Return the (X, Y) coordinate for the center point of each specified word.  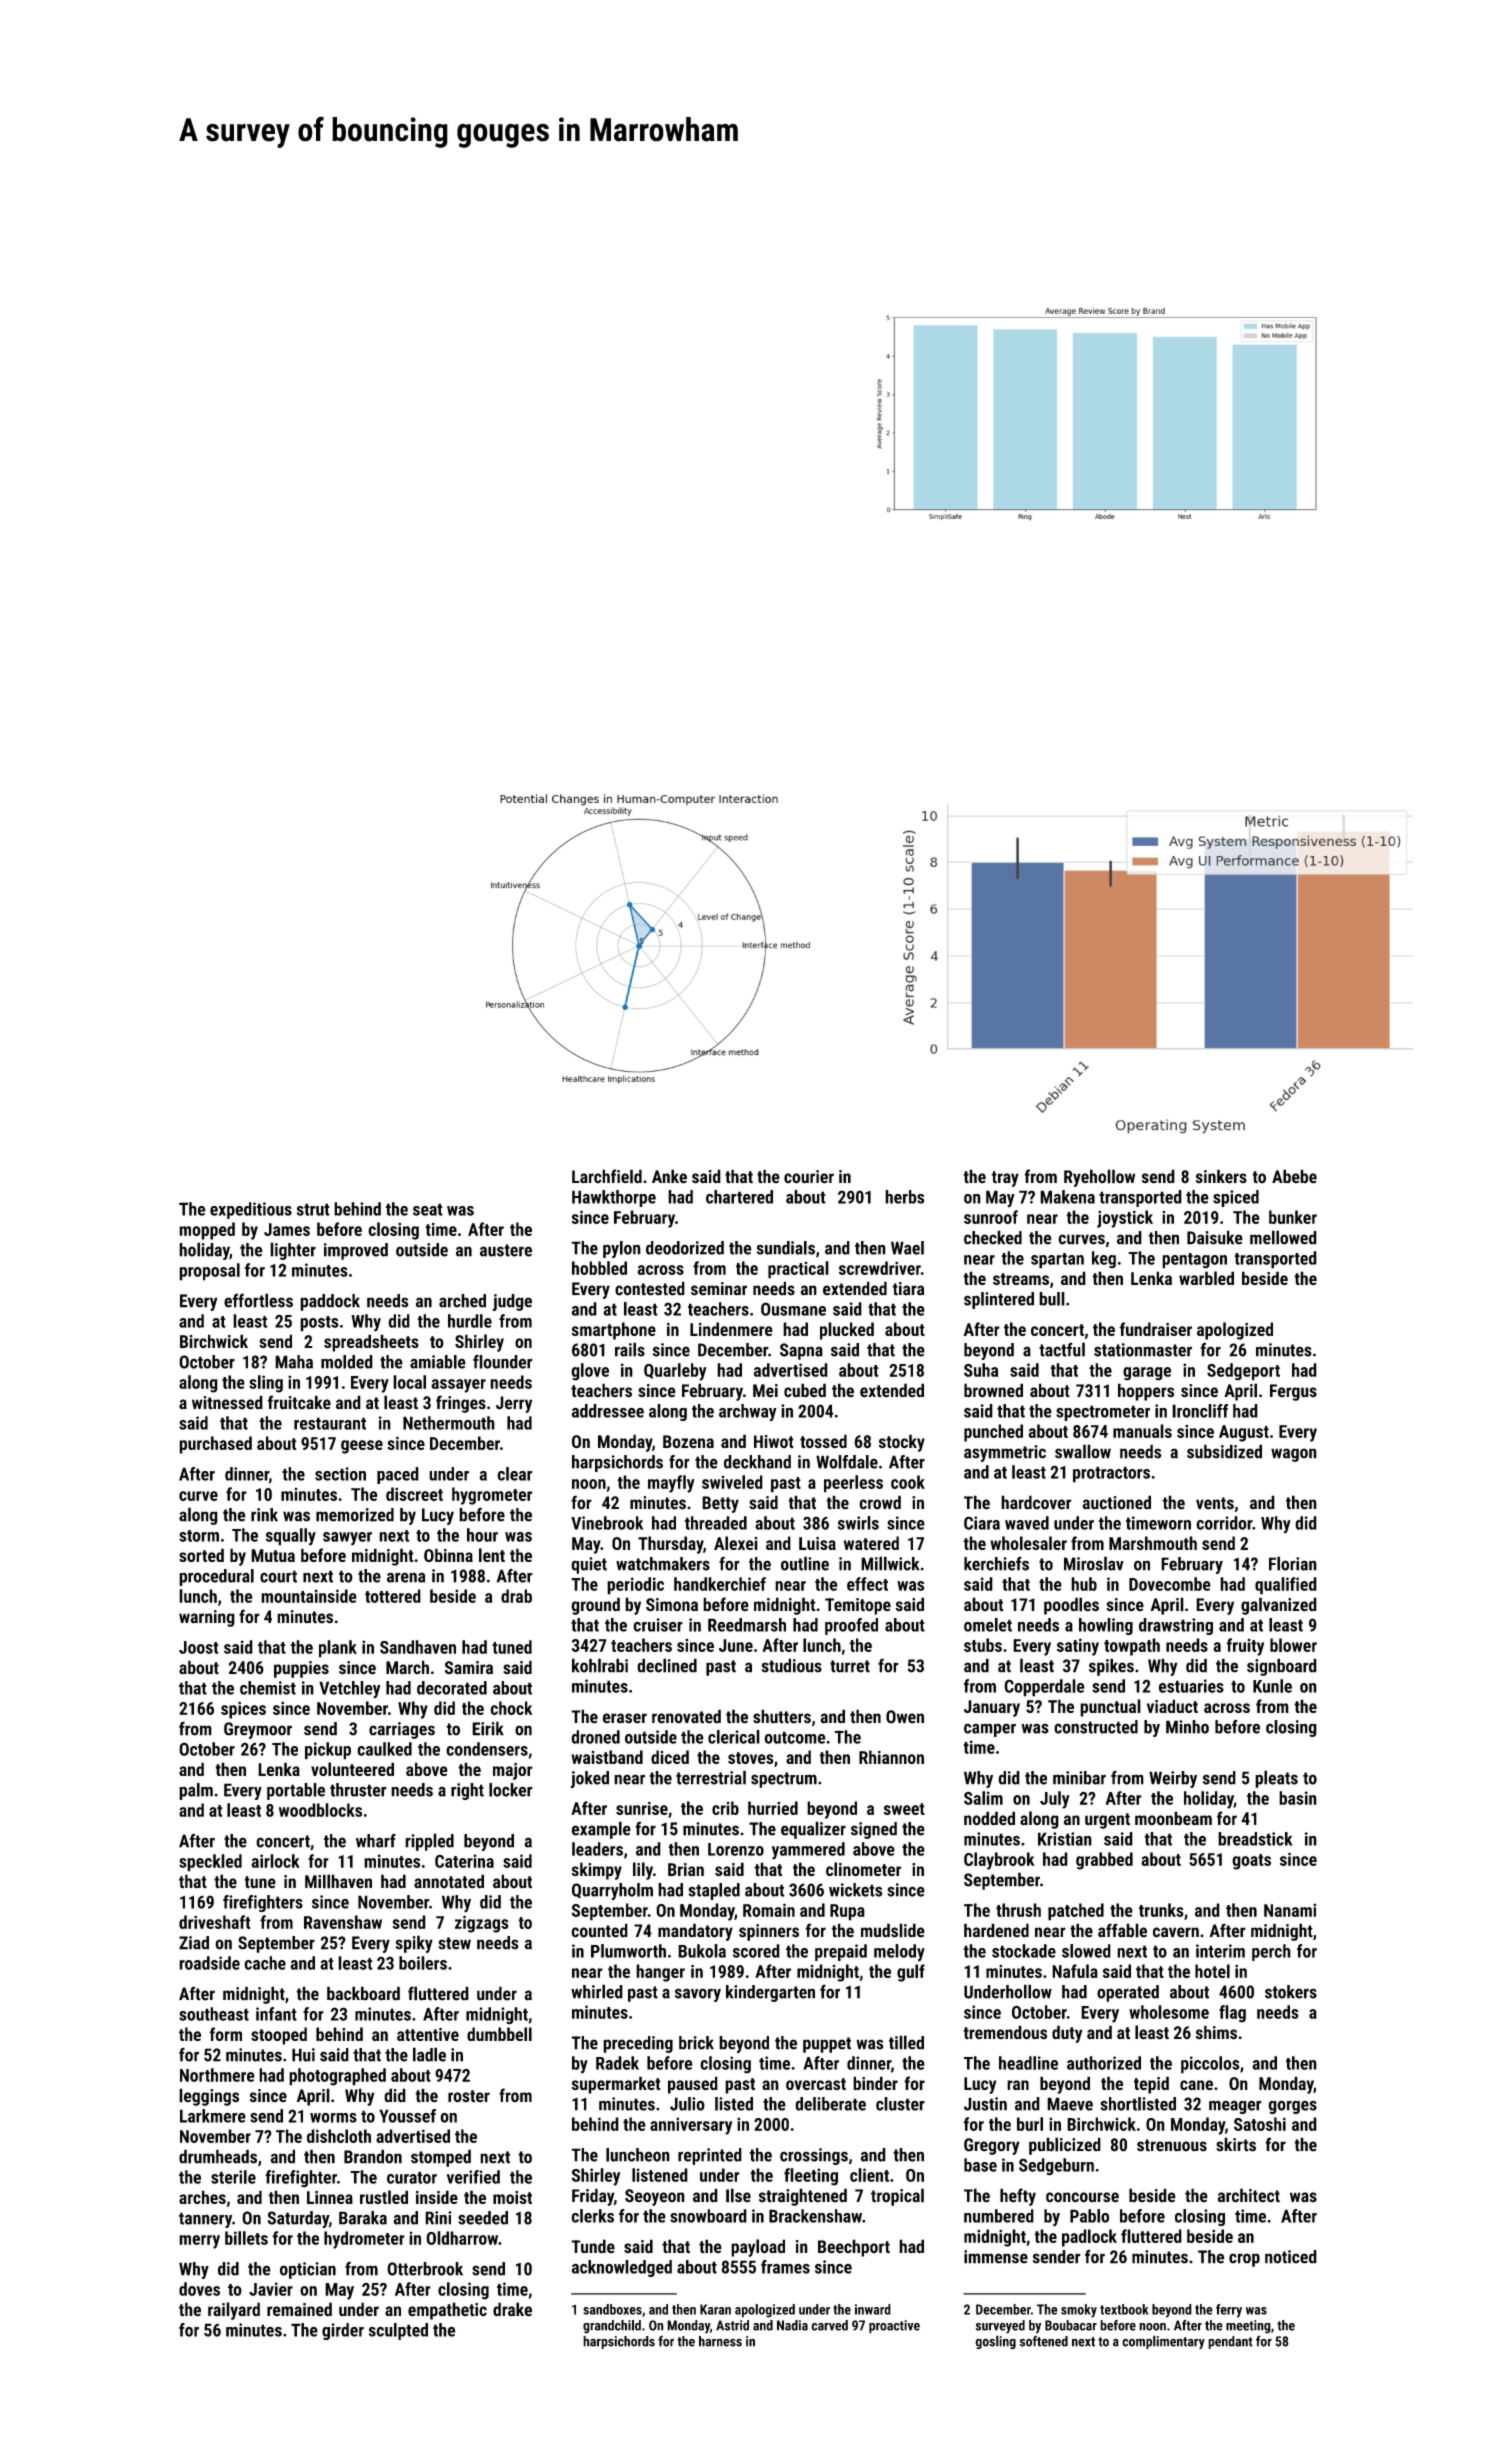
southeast (214, 2014)
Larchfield (607, 1176)
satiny (1078, 1647)
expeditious (251, 1210)
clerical (734, 1737)
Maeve (1070, 2104)
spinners (769, 1932)
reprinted (710, 2156)
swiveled (732, 1482)
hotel (1212, 1971)
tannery (205, 2220)
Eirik (488, 1728)
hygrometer (492, 1496)
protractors (1111, 1474)
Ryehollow (1099, 1178)
